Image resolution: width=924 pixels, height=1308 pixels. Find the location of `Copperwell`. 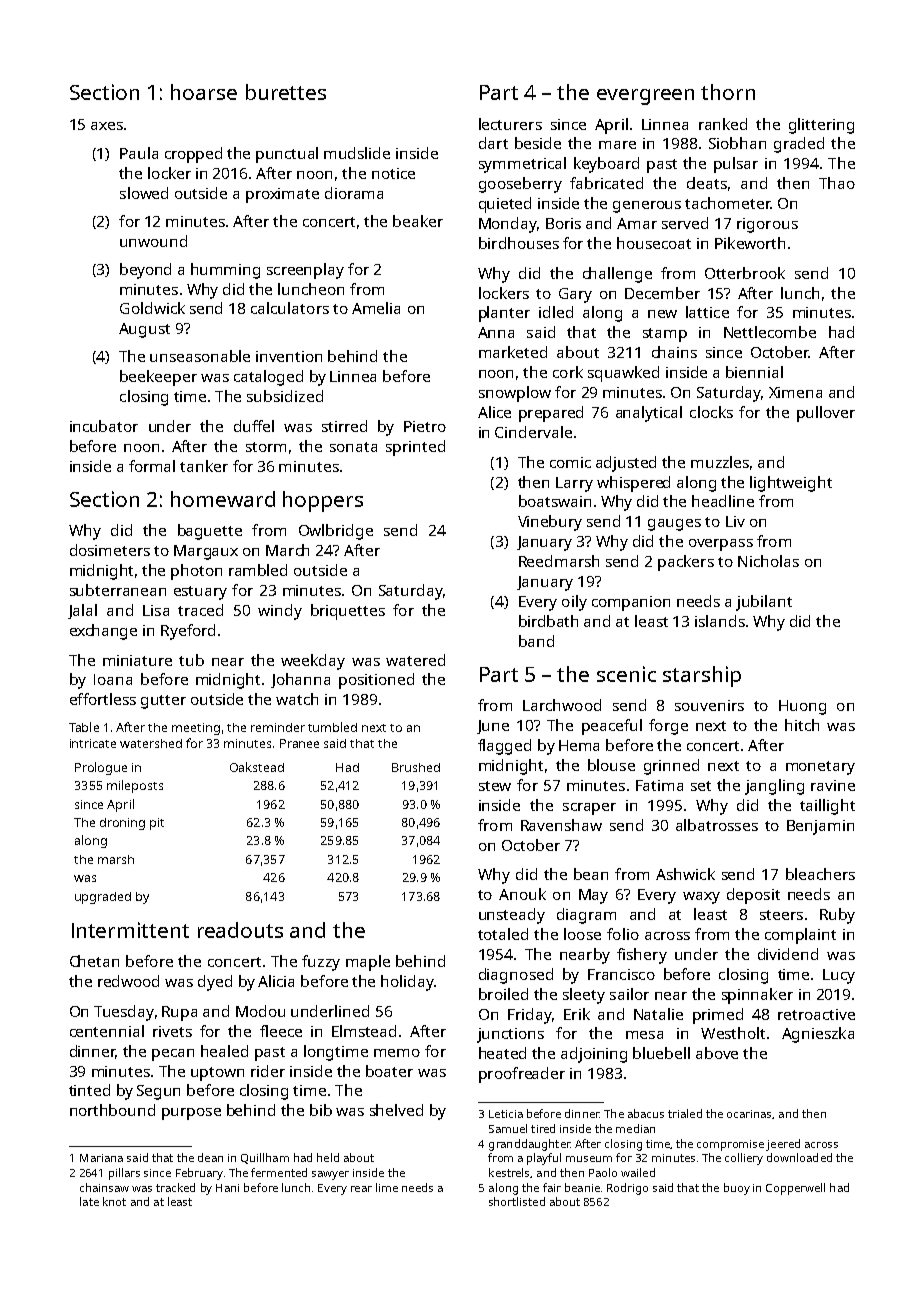

Copperwell is located at coordinates (795, 1189).
